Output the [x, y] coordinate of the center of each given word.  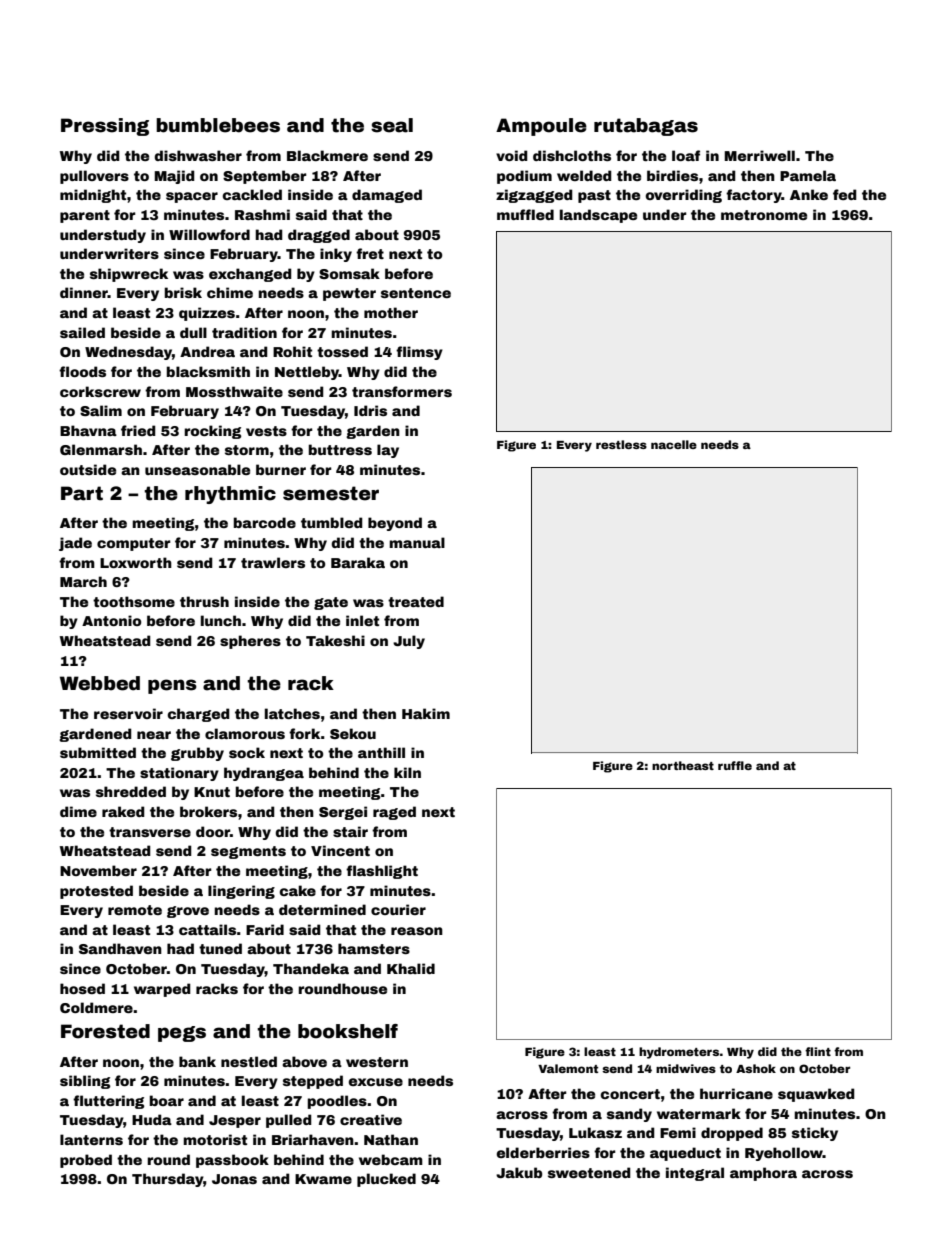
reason [417, 931]
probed [86, 1161]
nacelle [674, 444]
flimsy [419, 353]
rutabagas [646, 127]
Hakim [426, 713]
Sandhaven [120, 948]
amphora [763, 1174]
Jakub [519, 1172]
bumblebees [218, 125]
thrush [204, 601]
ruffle [735, 765]
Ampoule [541, 127]
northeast [683, 765]
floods [82, 371]
